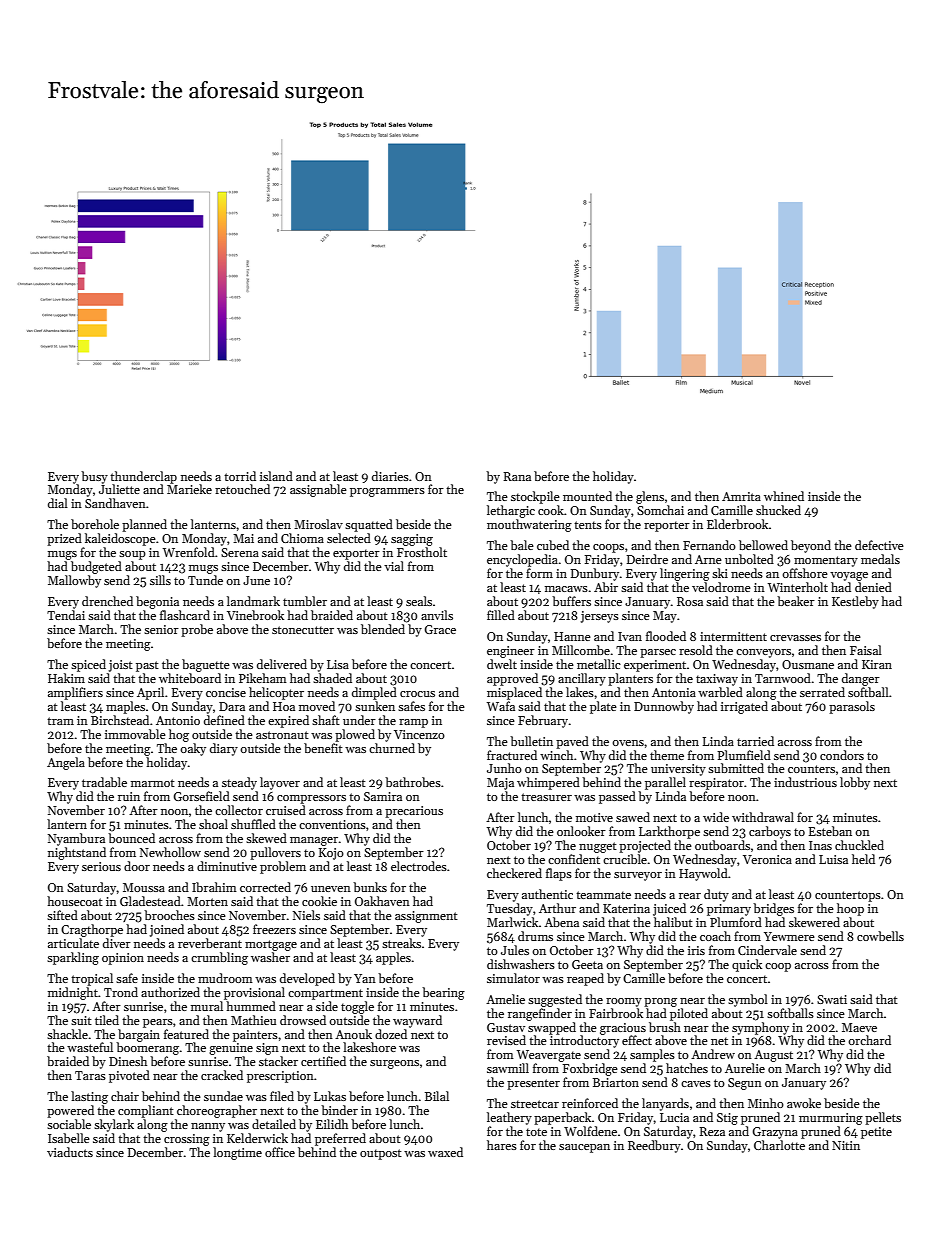  I want to click on Newhollow, so click(170, 852).
